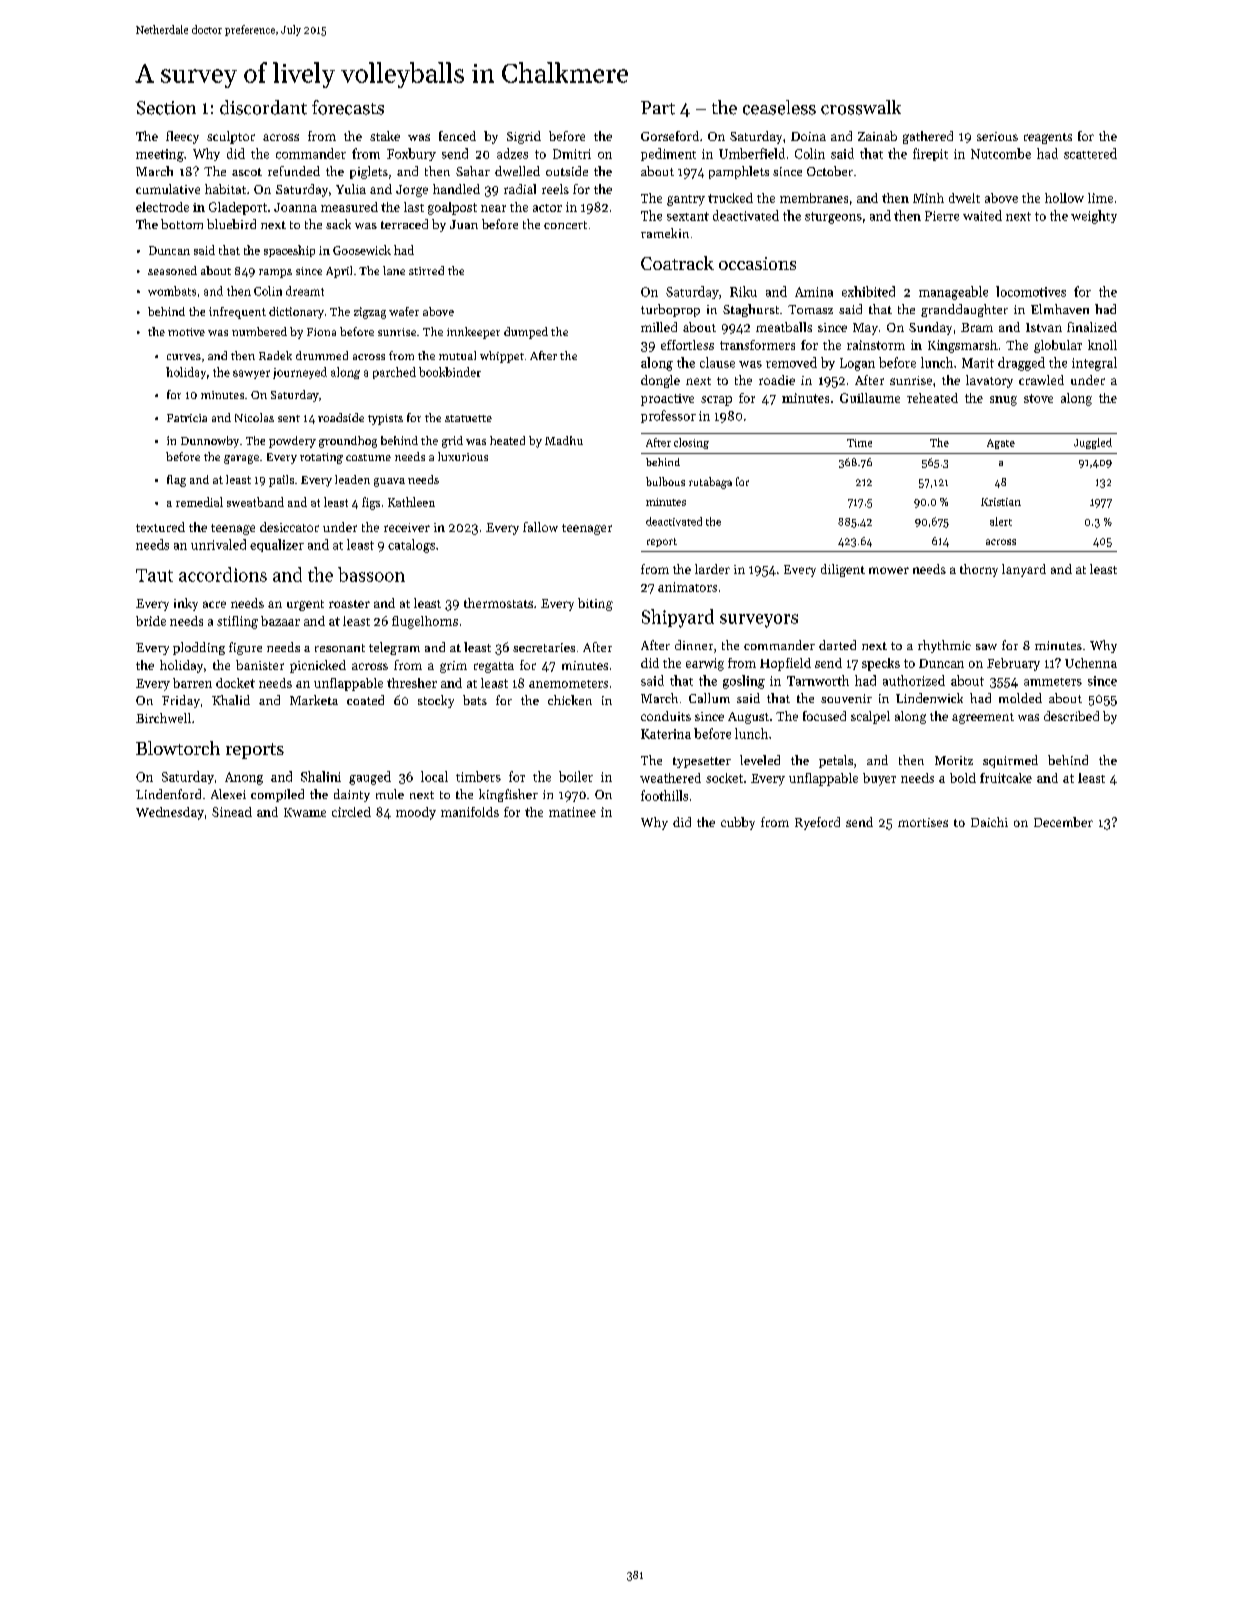 The width and height of the screenshot is (1253, 1621). Describe the element at coordinates (498, 603) in the screenshot. I see `thermostats` at that location.
